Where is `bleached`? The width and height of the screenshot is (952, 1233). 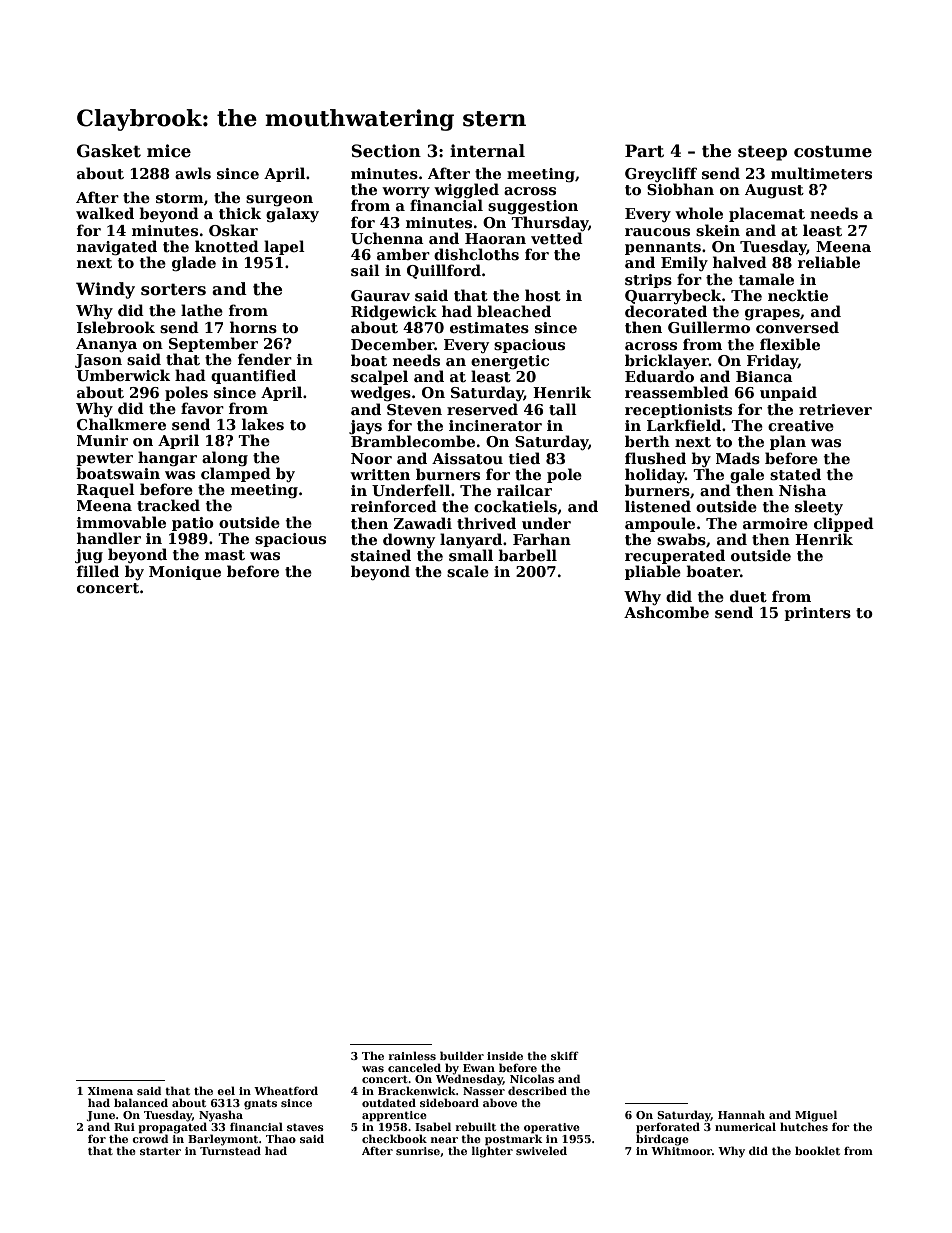
bleached is located at coordinates (514, 311).
